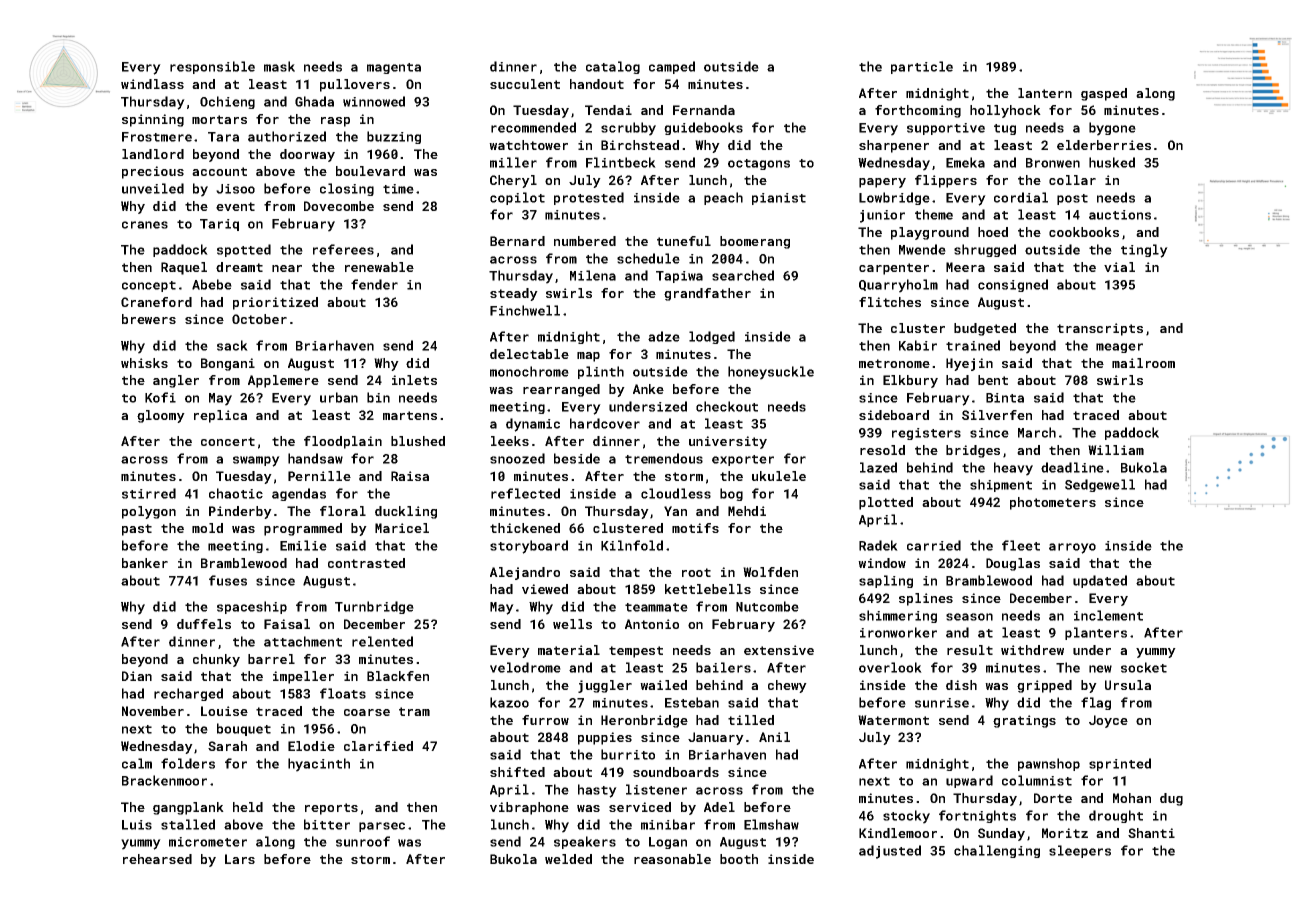  Describe the element at coordinates (1100, 581) in the screenshot. I see `updated` at that location.
